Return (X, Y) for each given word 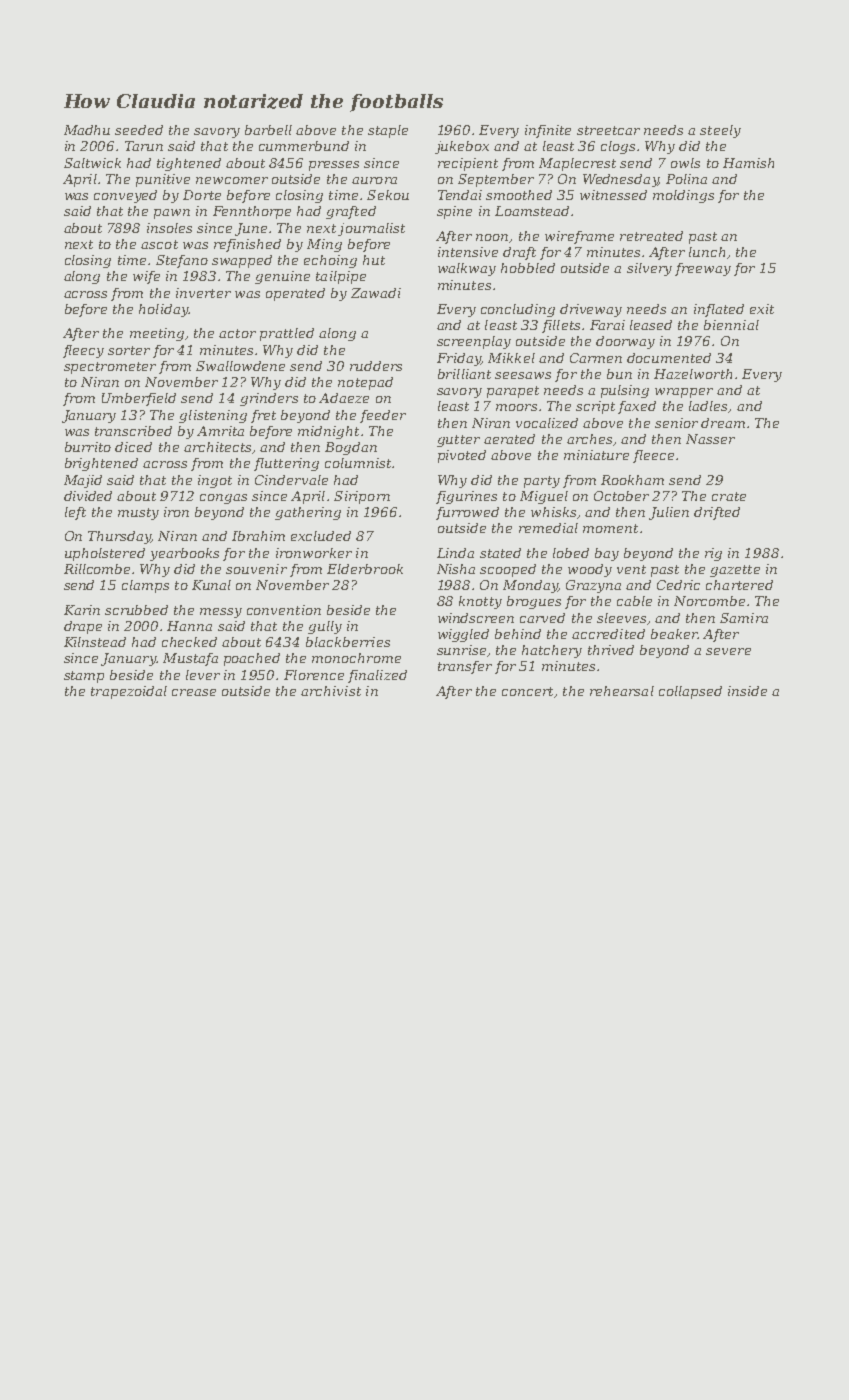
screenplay (474, 342)
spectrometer (110, 368)
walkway (467, 269)
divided (88, 496)
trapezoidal (129, 692)
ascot (159, 244)
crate (729, 496)
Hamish (748, 163)
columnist (358, 463)
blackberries (348, 642)
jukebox (462, 147)
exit (762, 309)
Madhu (87, 130)
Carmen (596, 358)
